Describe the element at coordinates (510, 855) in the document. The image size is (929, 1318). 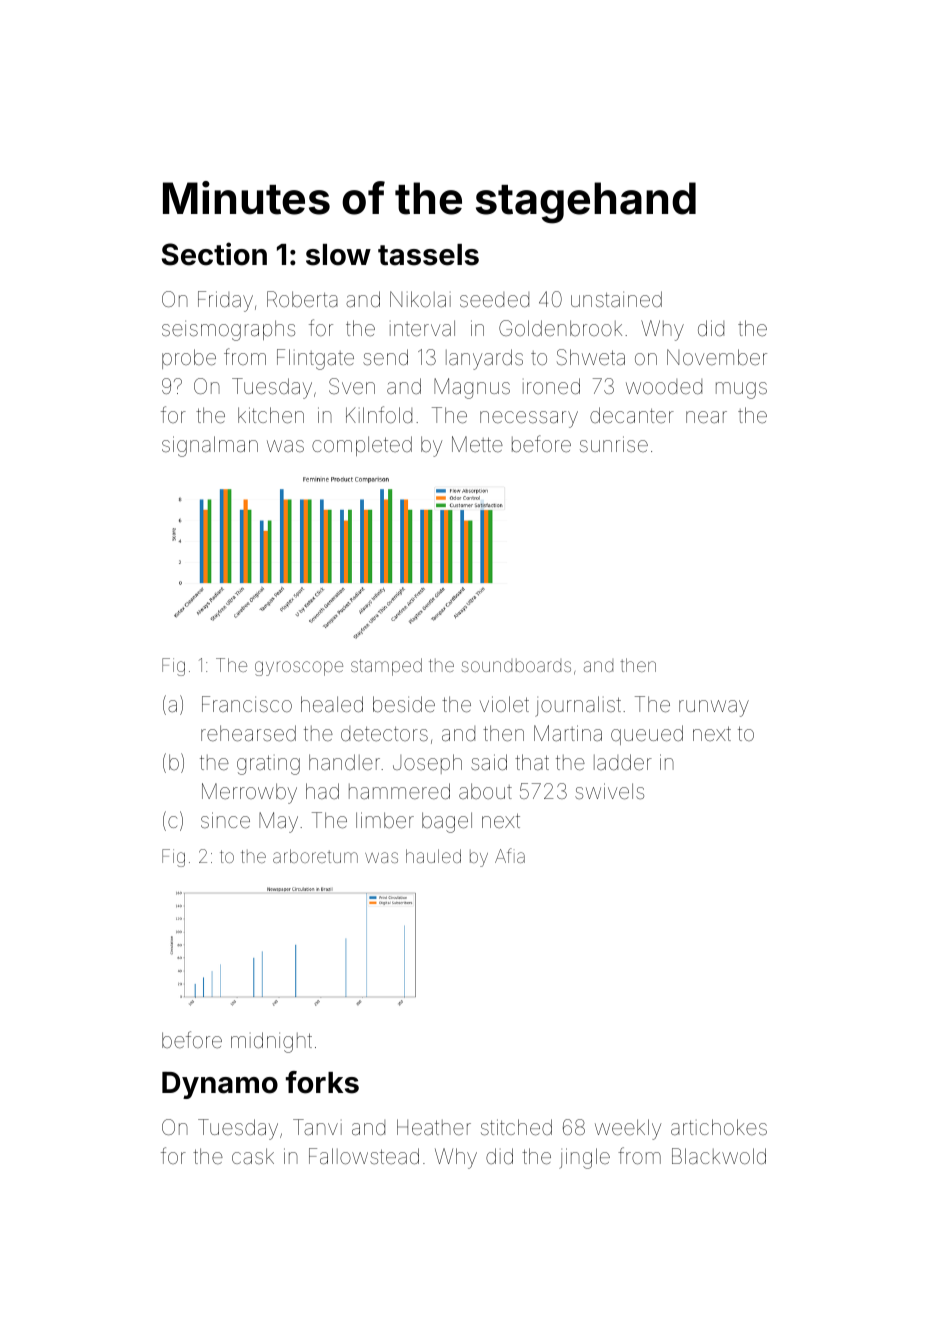
I see `Afia` at that location.
